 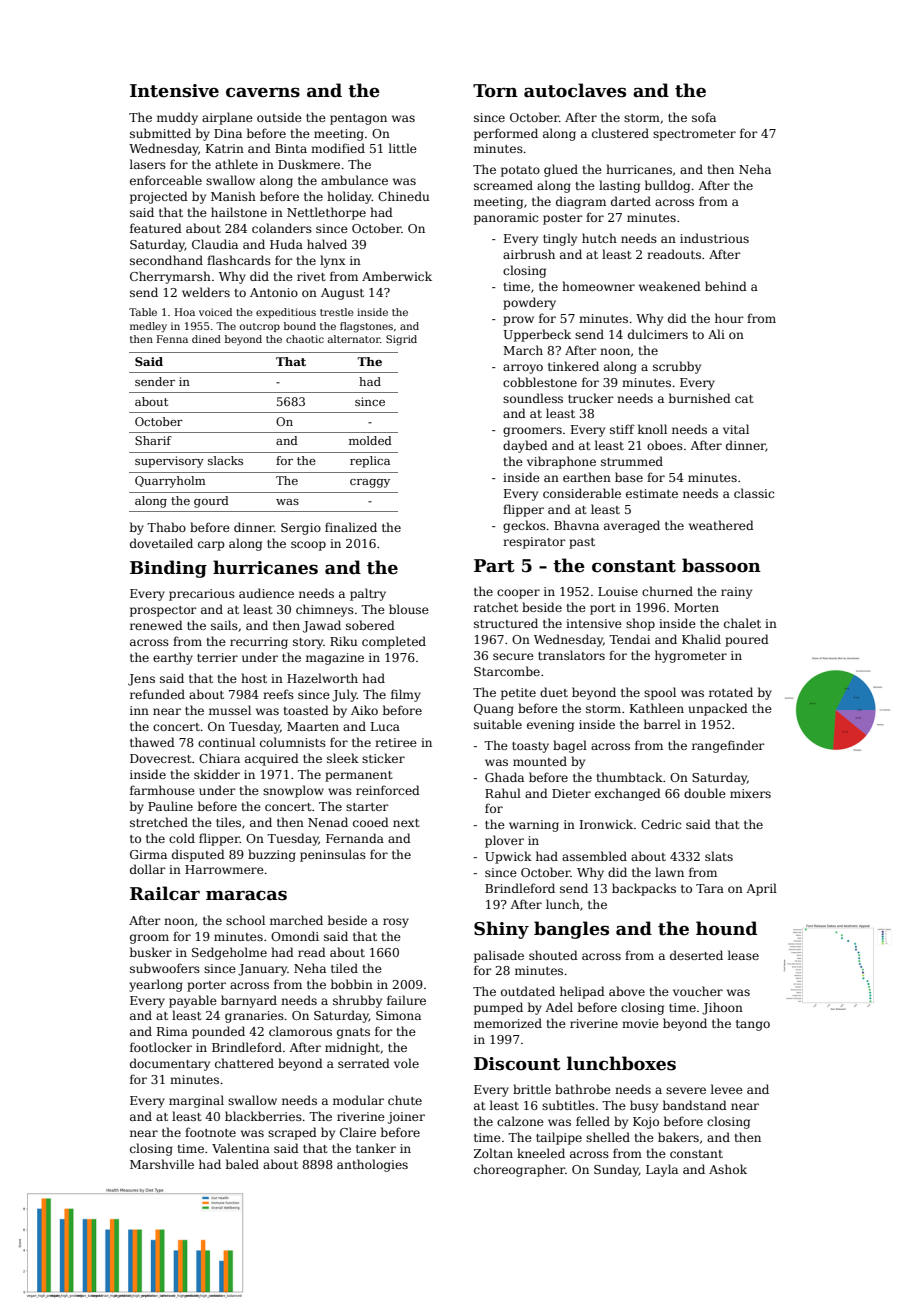 What do you see at coordinates (170, 1064) in the page?
I see `documentary` at bounding box center [170, 1064].
